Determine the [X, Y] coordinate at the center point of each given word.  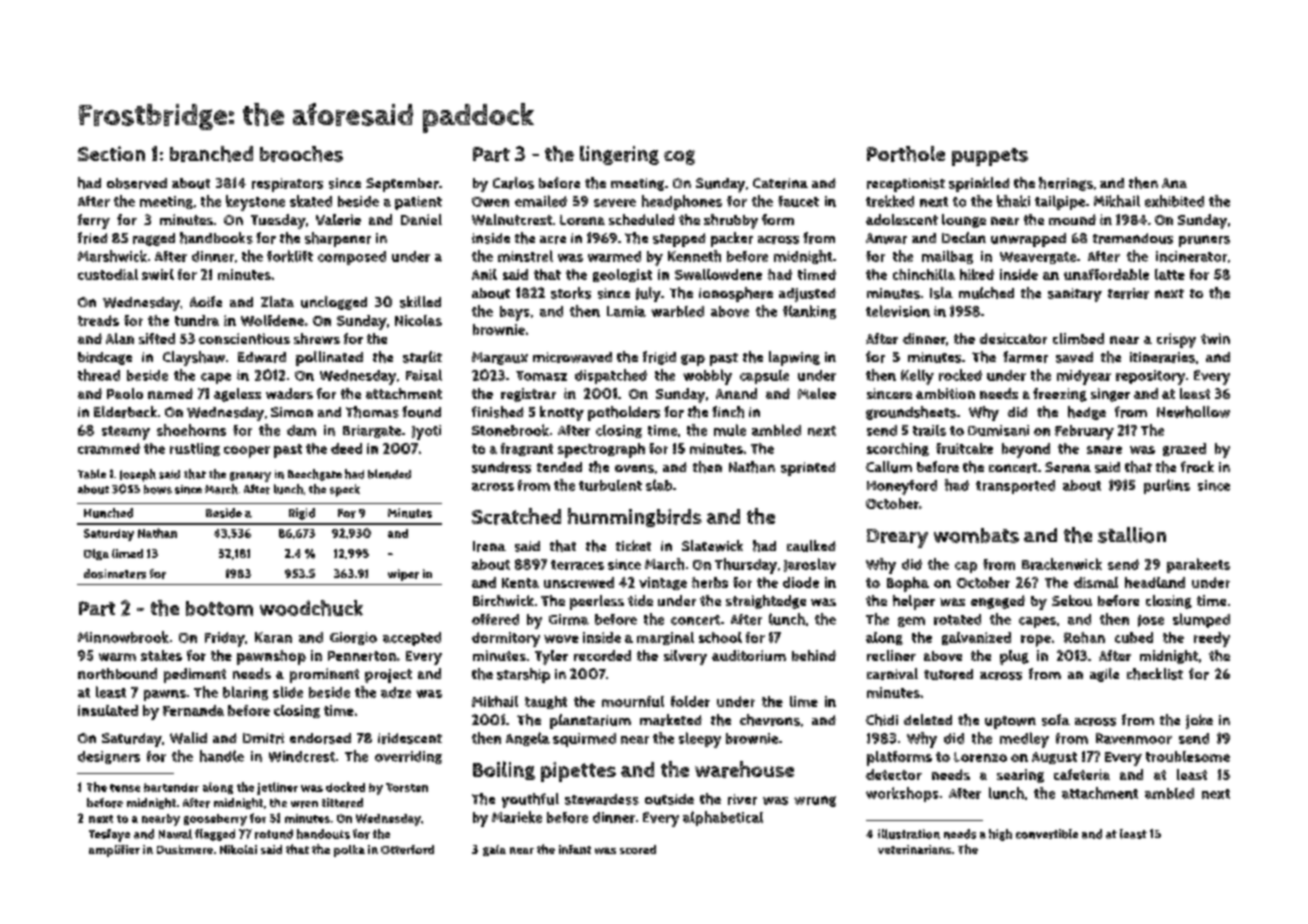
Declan [964, 237]
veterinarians [914, 849]
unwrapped [1028, 240]
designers [109, 757]
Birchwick [503, 600]
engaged [998, 602]
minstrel [525, 256]
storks [571, 293]
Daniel [421, 219]
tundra [197, 320]
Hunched [108, 513]
